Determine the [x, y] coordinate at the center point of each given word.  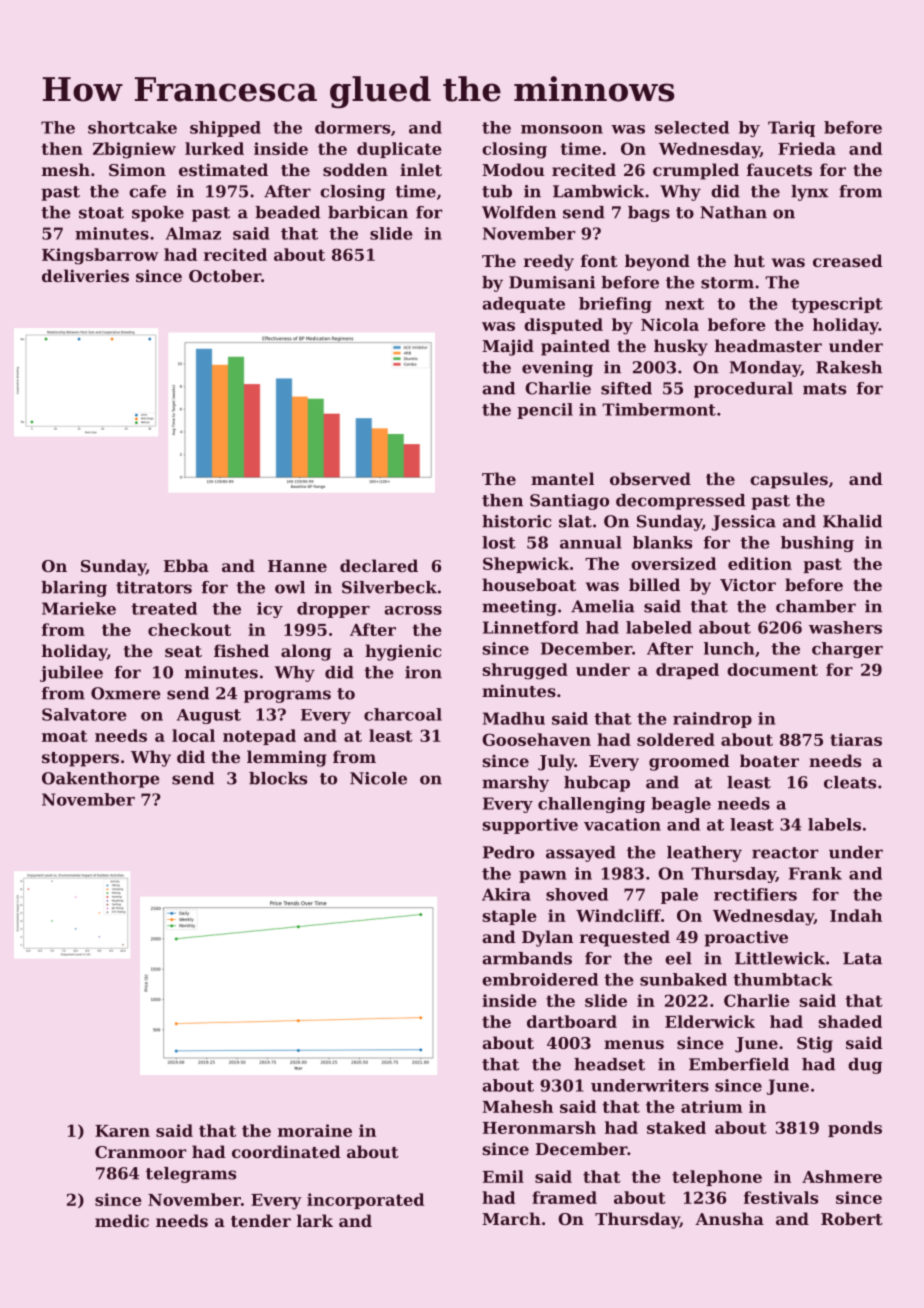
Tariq [791, 129]
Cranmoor [141, 1152]
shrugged [525, 671]
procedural [743, 390]
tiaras [856, 739]
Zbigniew [134, 150]
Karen [122, 1131]
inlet [421, 169]
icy [270, 610]
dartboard [572, 1021]
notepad [259, 737]
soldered [676, 739]
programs [287, 696]
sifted [626, 388]
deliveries [85, 275]
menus [634, 1044]
